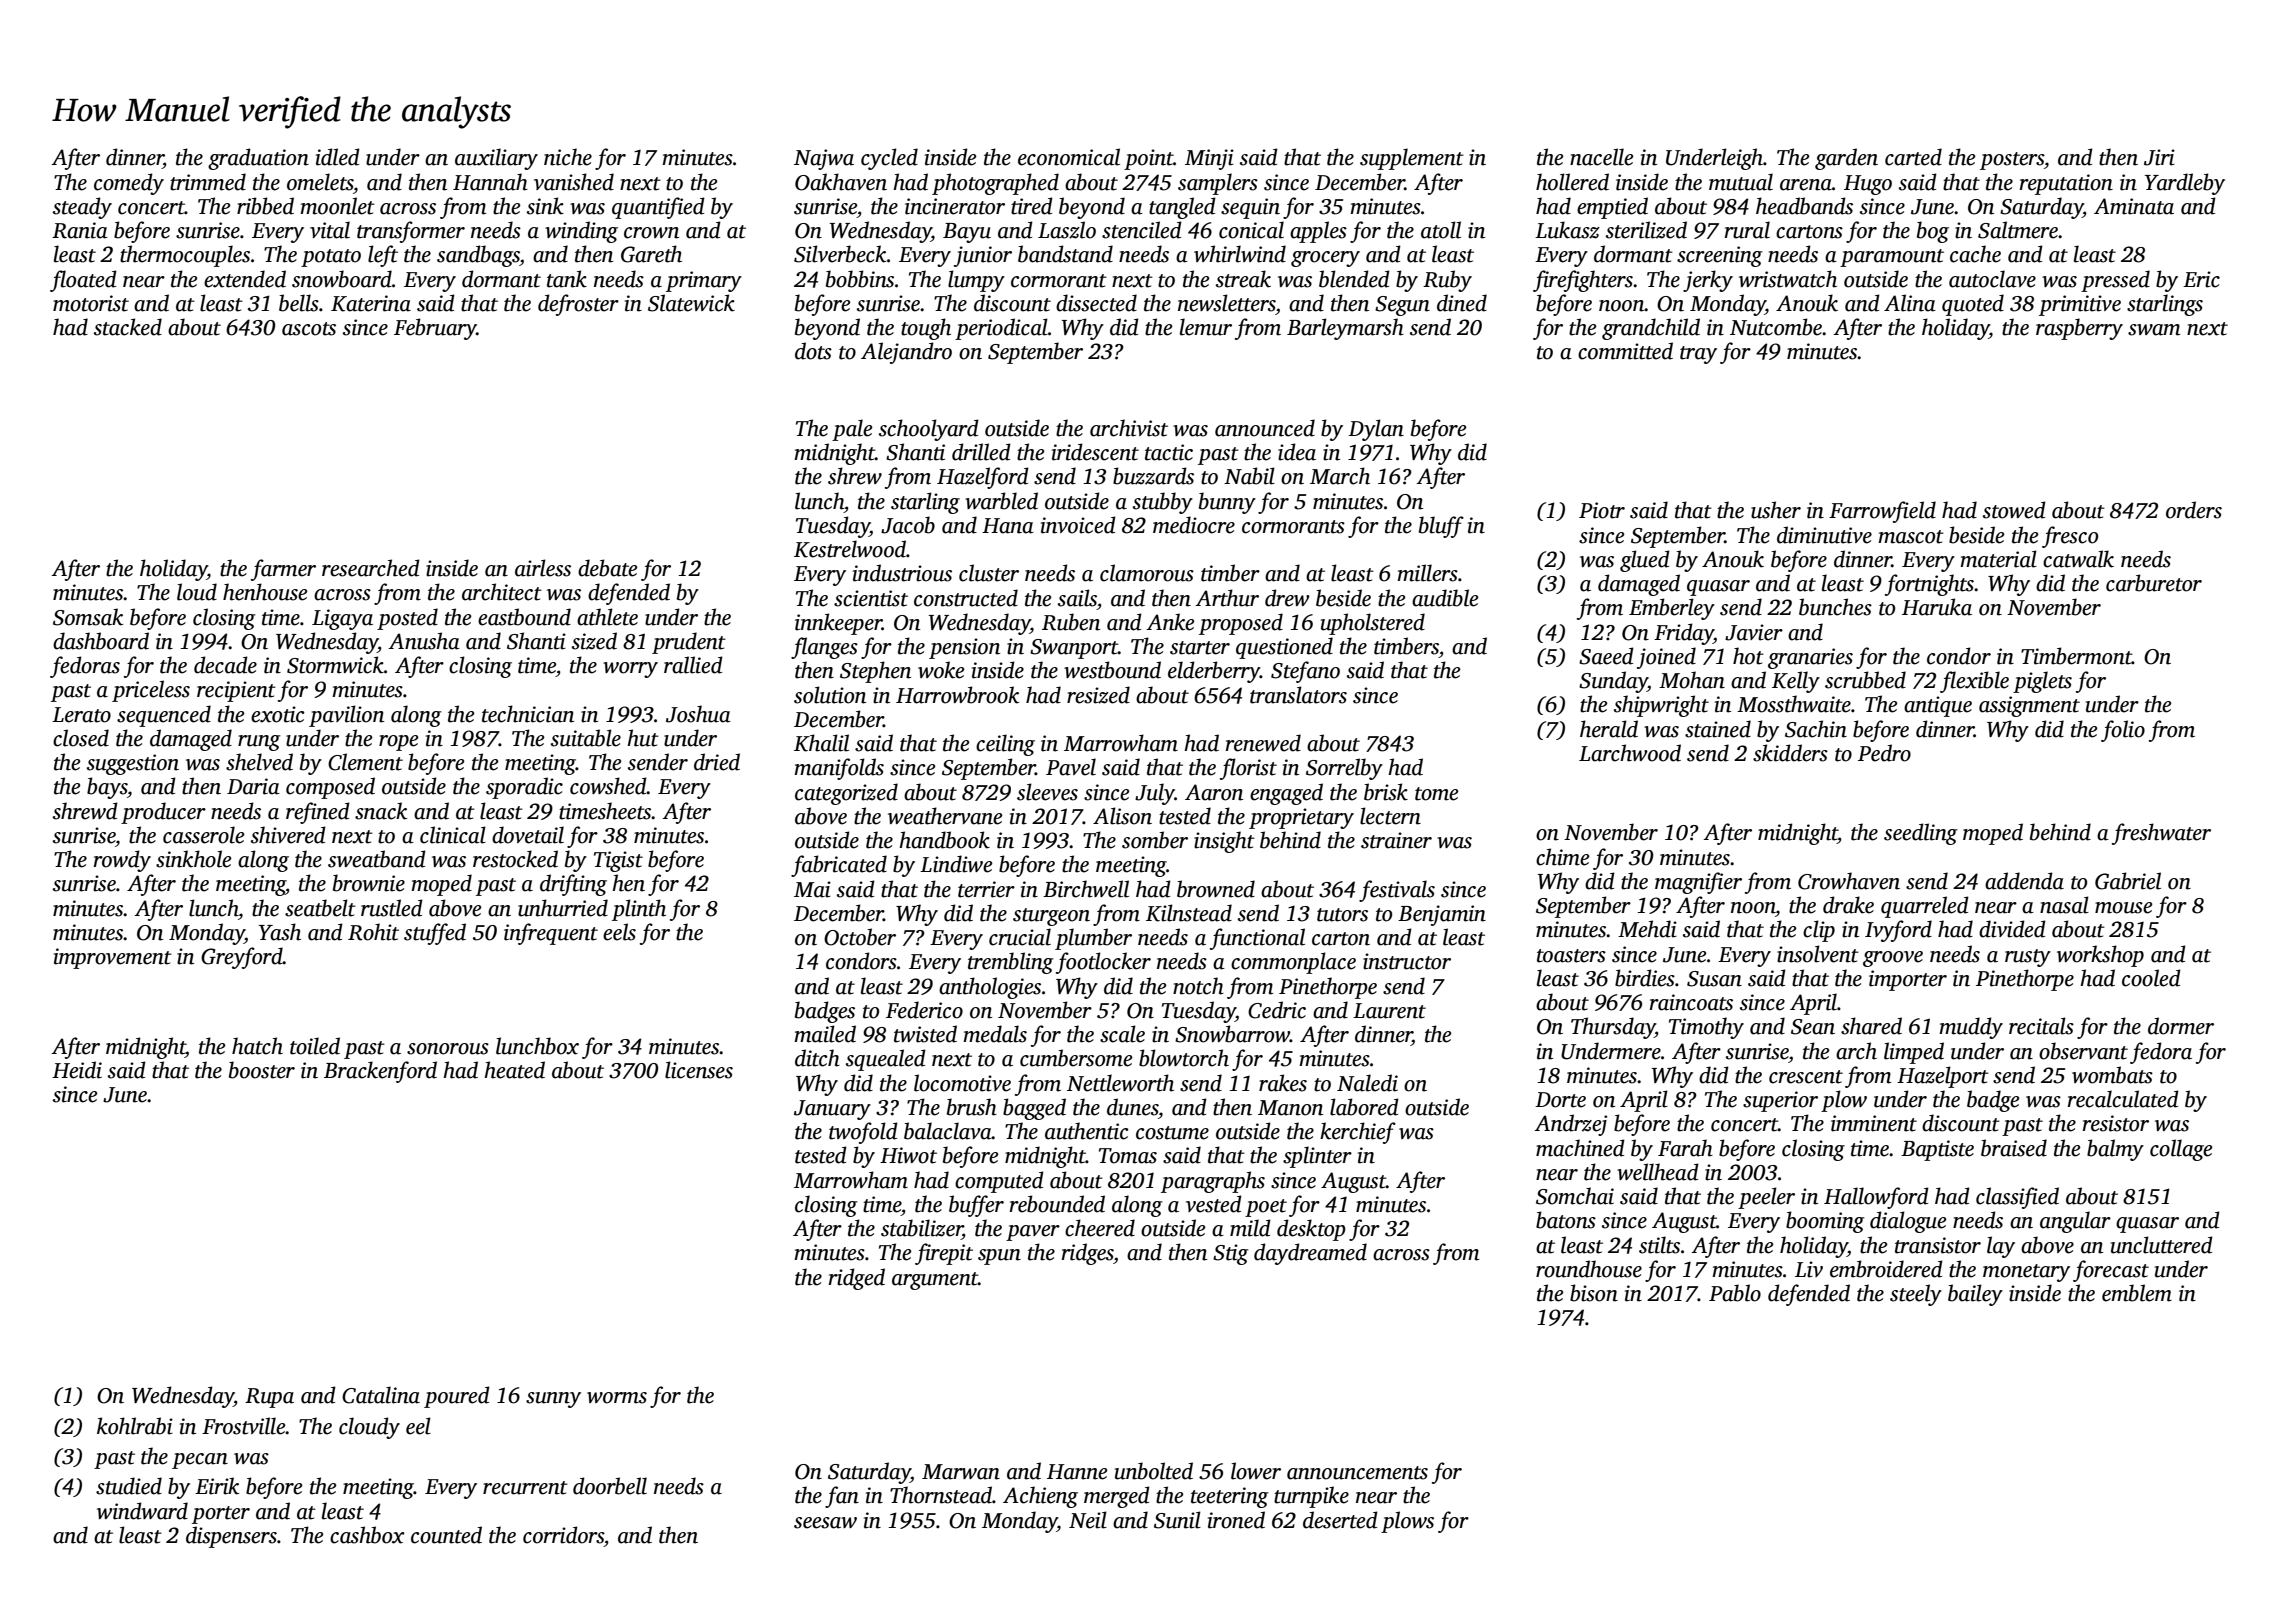 This screenshot has height=1614, width=2282. What do you see at coordinates (1248, 769) in the screenshot?
I see `florist` at bounding box center [1248, 769].
